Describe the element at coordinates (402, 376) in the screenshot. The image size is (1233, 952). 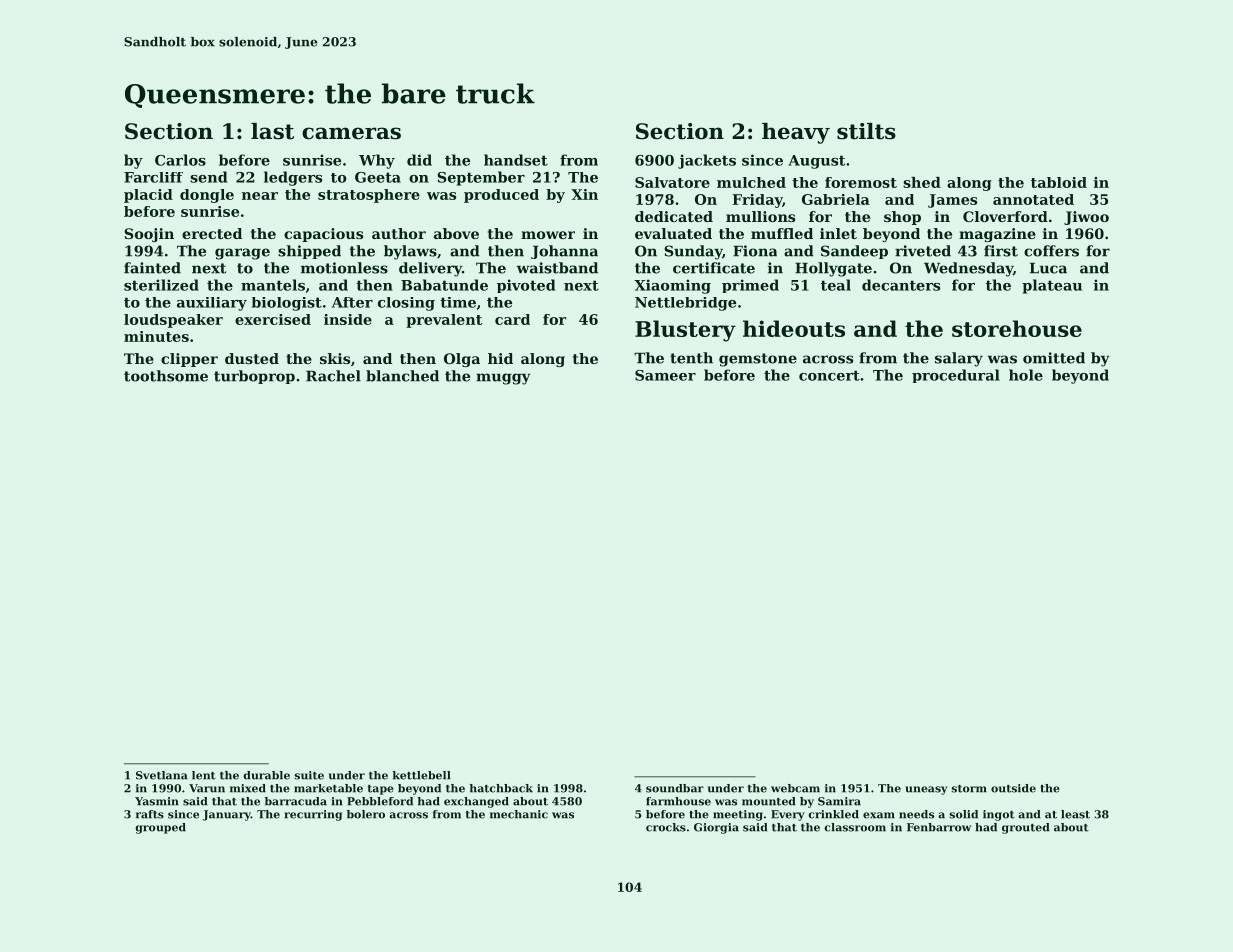
I see `blanched` at that location.
